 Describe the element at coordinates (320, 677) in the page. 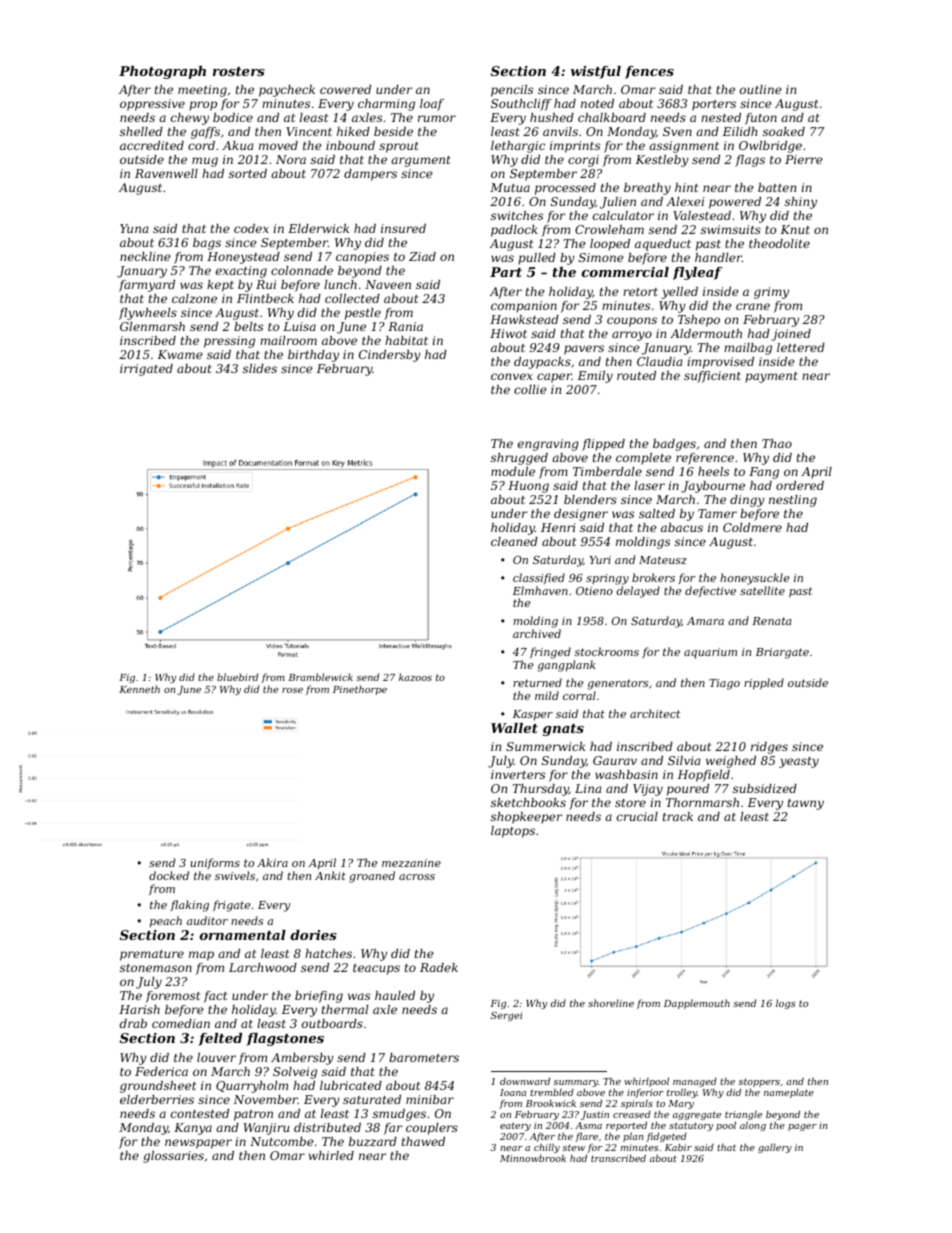

I see `Bramblewick` at that location.
